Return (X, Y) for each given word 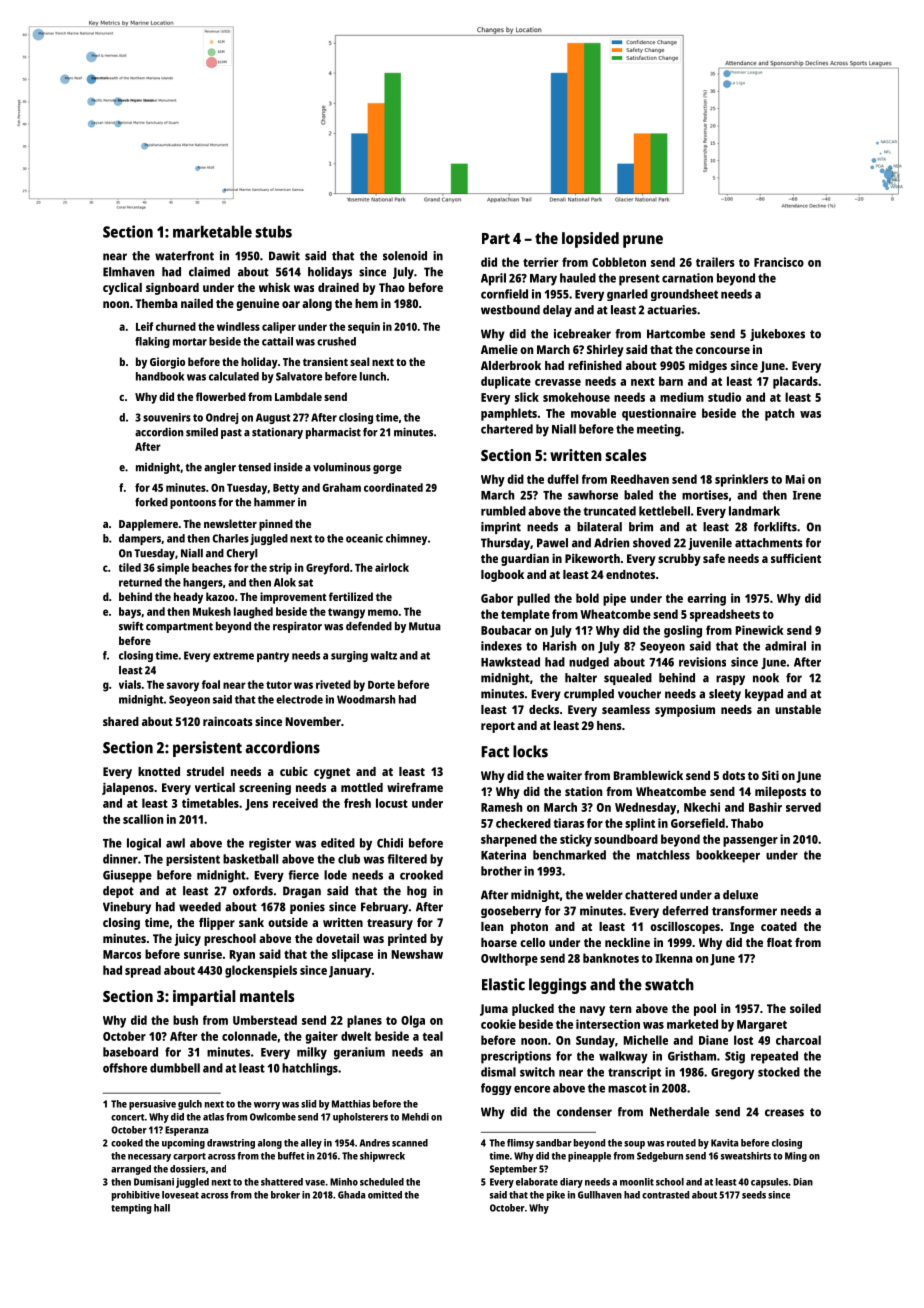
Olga (413, 1021)
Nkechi (702, 807)
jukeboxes (777, 335)
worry (267, 1106)
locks (530, 751)
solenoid (405, 256)
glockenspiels (261, 971)
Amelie (499, 349)
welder (604, 895)
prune (643, 241)
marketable (212, 231)
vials (130, 684)
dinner (120, 859)
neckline (627, 942)
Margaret (762, 1026)
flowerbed (221, 396)
